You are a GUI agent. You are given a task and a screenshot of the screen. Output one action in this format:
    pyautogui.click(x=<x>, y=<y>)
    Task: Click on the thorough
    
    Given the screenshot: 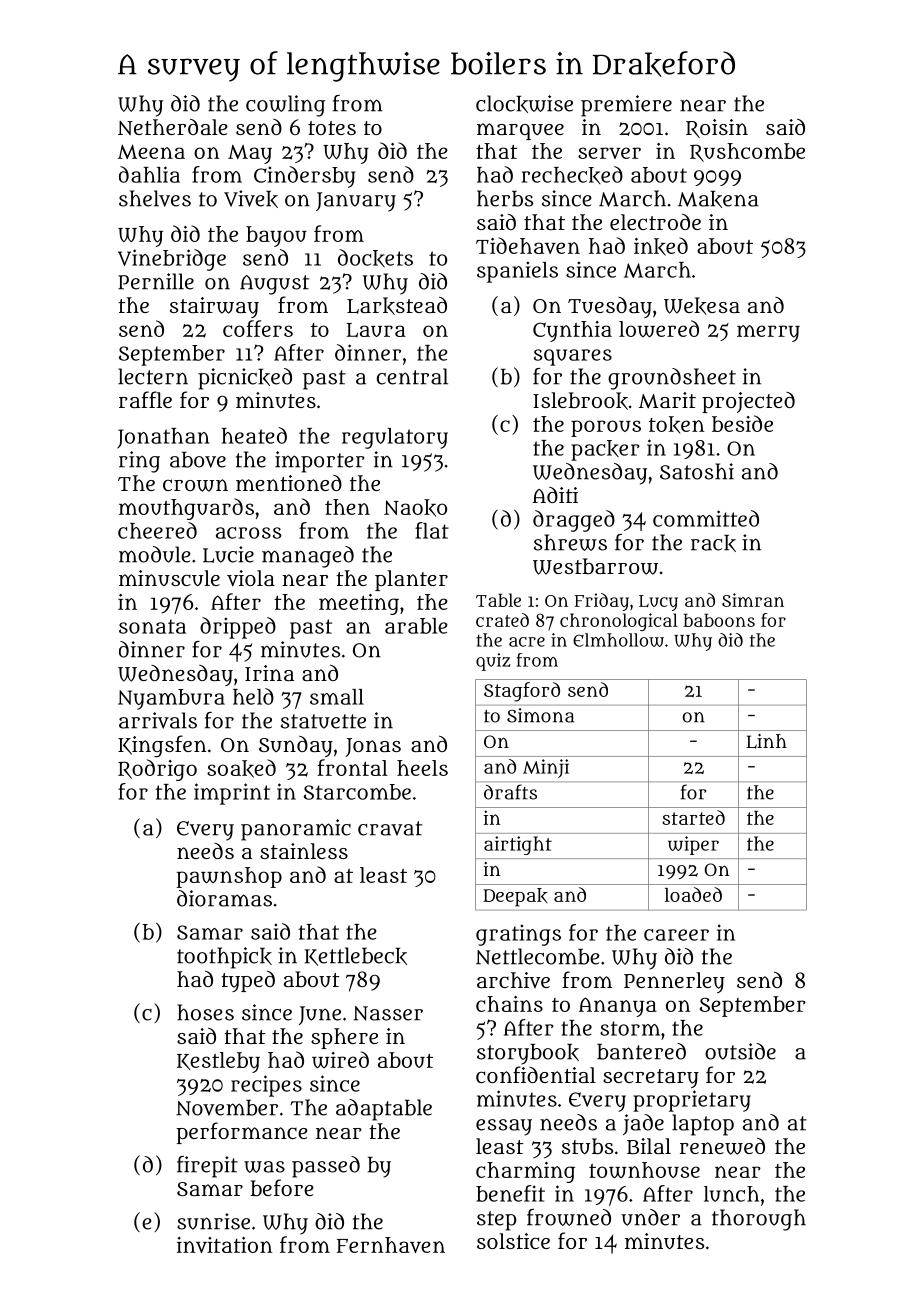 What is the action you would take?
    pyautogui.click(x=759, y=1220)
